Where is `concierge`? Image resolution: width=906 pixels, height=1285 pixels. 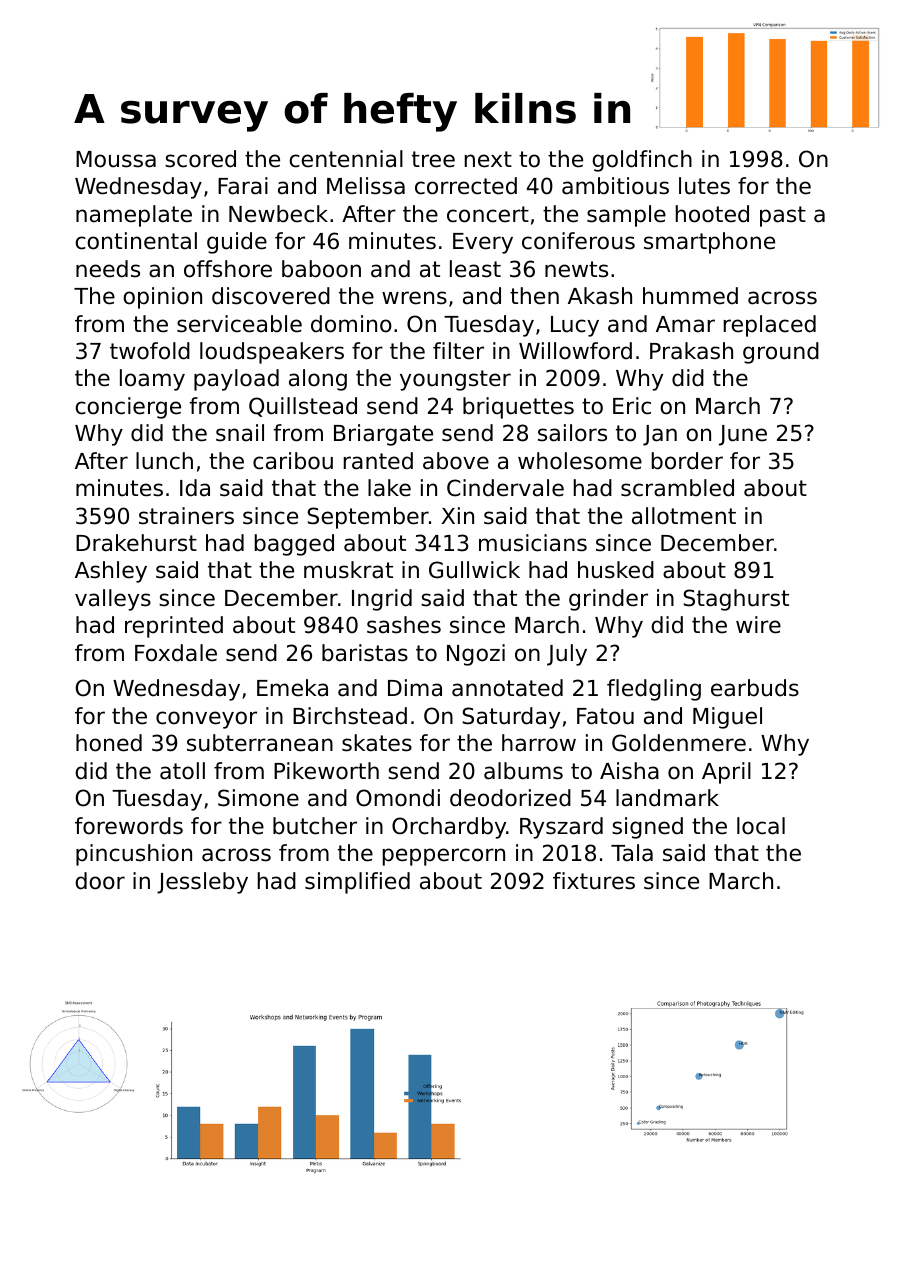
concierge is located at coordinates (128, 408).
